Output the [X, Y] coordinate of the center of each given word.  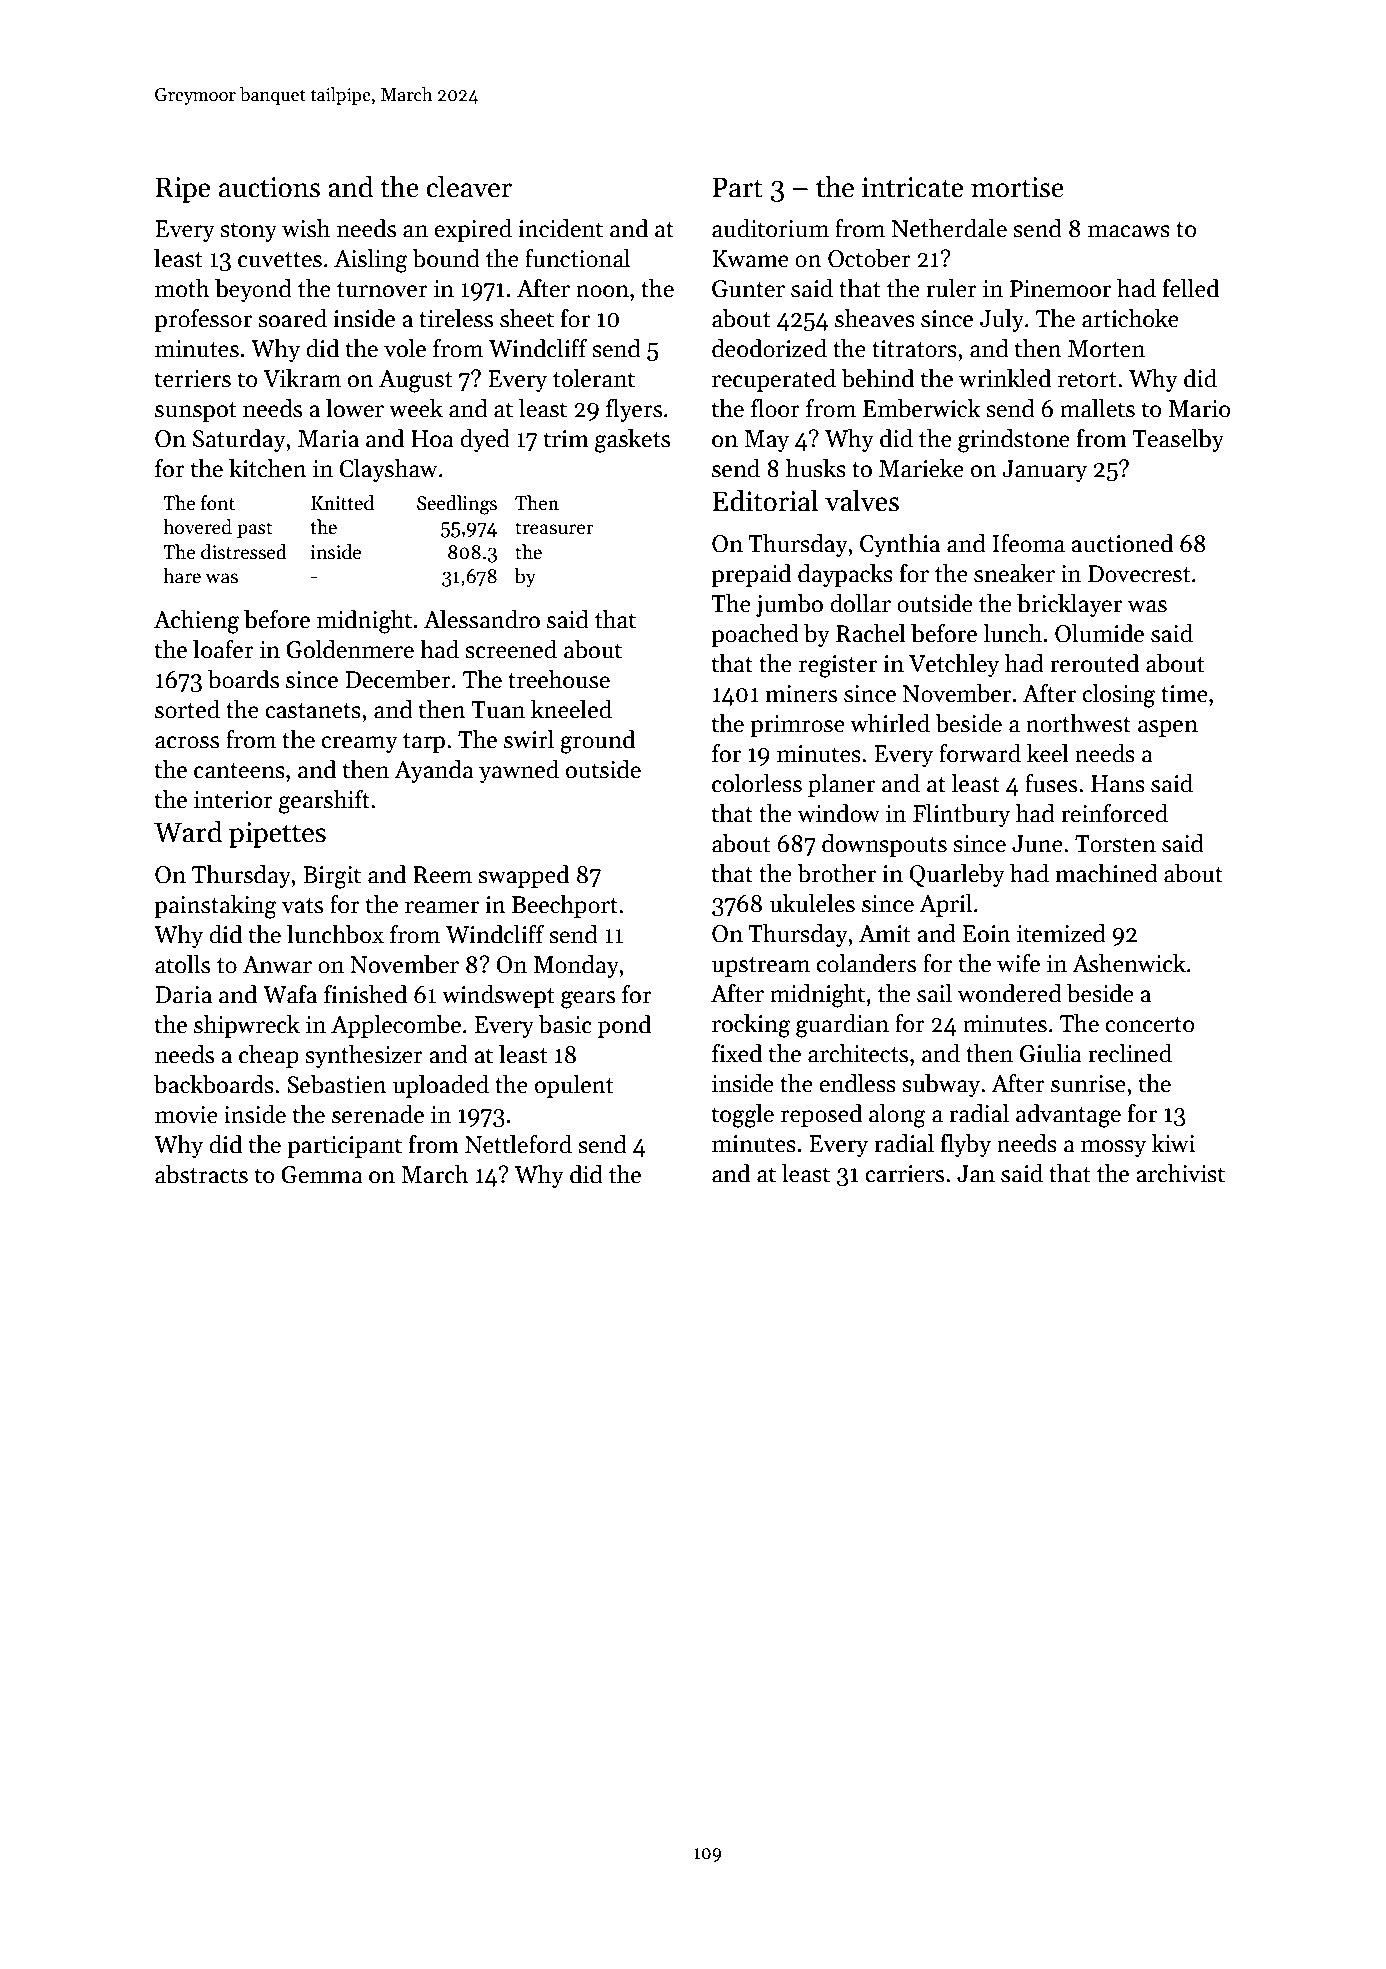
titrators [914, 349]
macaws [1129, 231]
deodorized [769, 348]
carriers [904, 1174]
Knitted [342, 503]
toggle [743, 1116]
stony [248, 232]
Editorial [765, 501]
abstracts [201, 1174]
